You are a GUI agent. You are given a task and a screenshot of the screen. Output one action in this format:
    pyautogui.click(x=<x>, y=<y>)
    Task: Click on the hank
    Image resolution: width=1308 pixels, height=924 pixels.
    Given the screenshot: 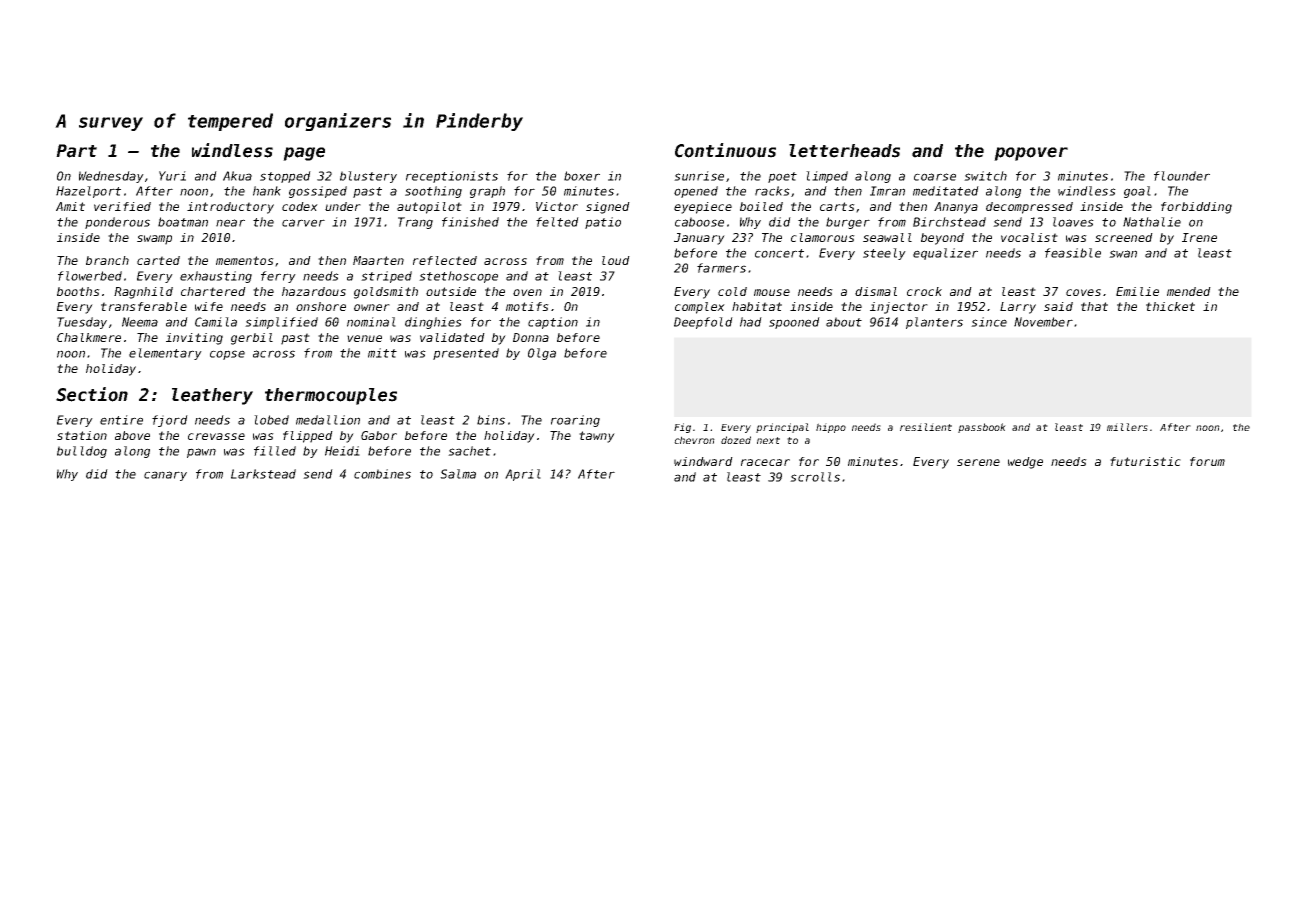 What is the action you would take?
    pyautogui.click(x=267, y=191)
